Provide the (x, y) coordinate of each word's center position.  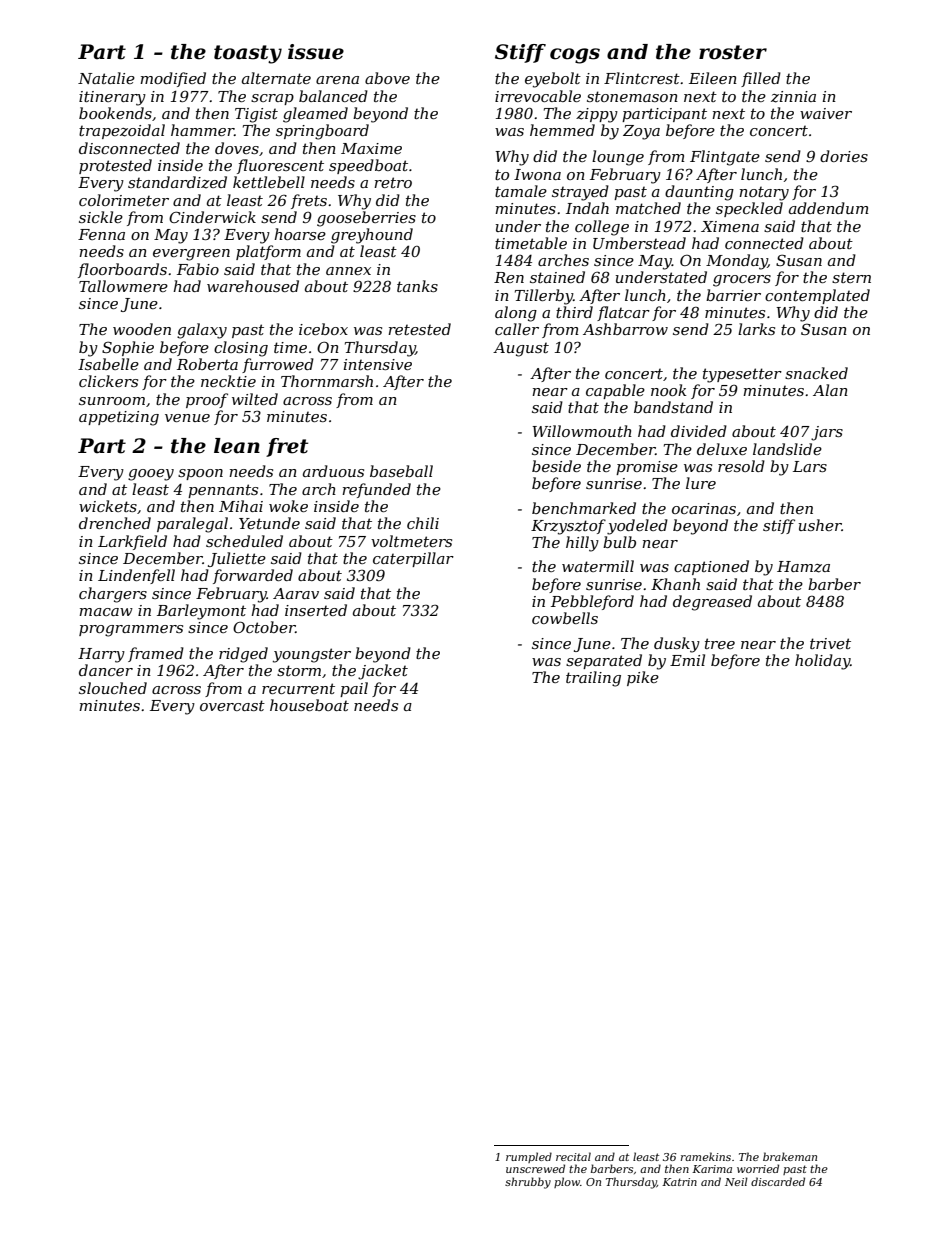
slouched (113, 688)
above (387, 78)
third (574, 312)
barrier (733, 295)
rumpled (529, 1157)
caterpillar (413, 559)
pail (354, 689)
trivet (830, 643)
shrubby (528, 1183)
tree (720, 643)
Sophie (128, 348)
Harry (101, 655)
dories (844, 156)
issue (316, 52)
